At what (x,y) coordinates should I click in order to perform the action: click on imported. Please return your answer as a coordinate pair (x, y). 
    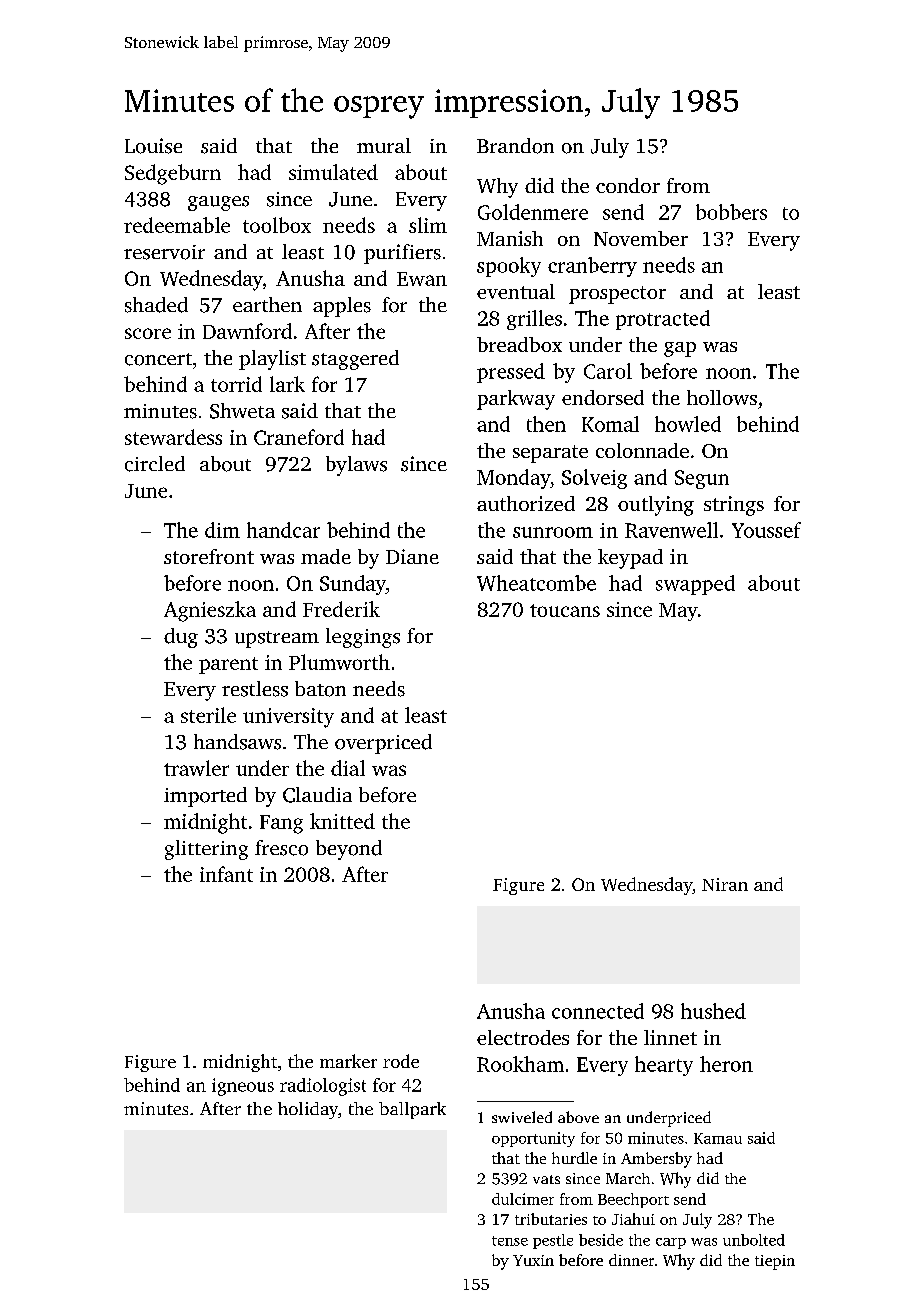
    Looking at the image, I should click on (205, 797).
